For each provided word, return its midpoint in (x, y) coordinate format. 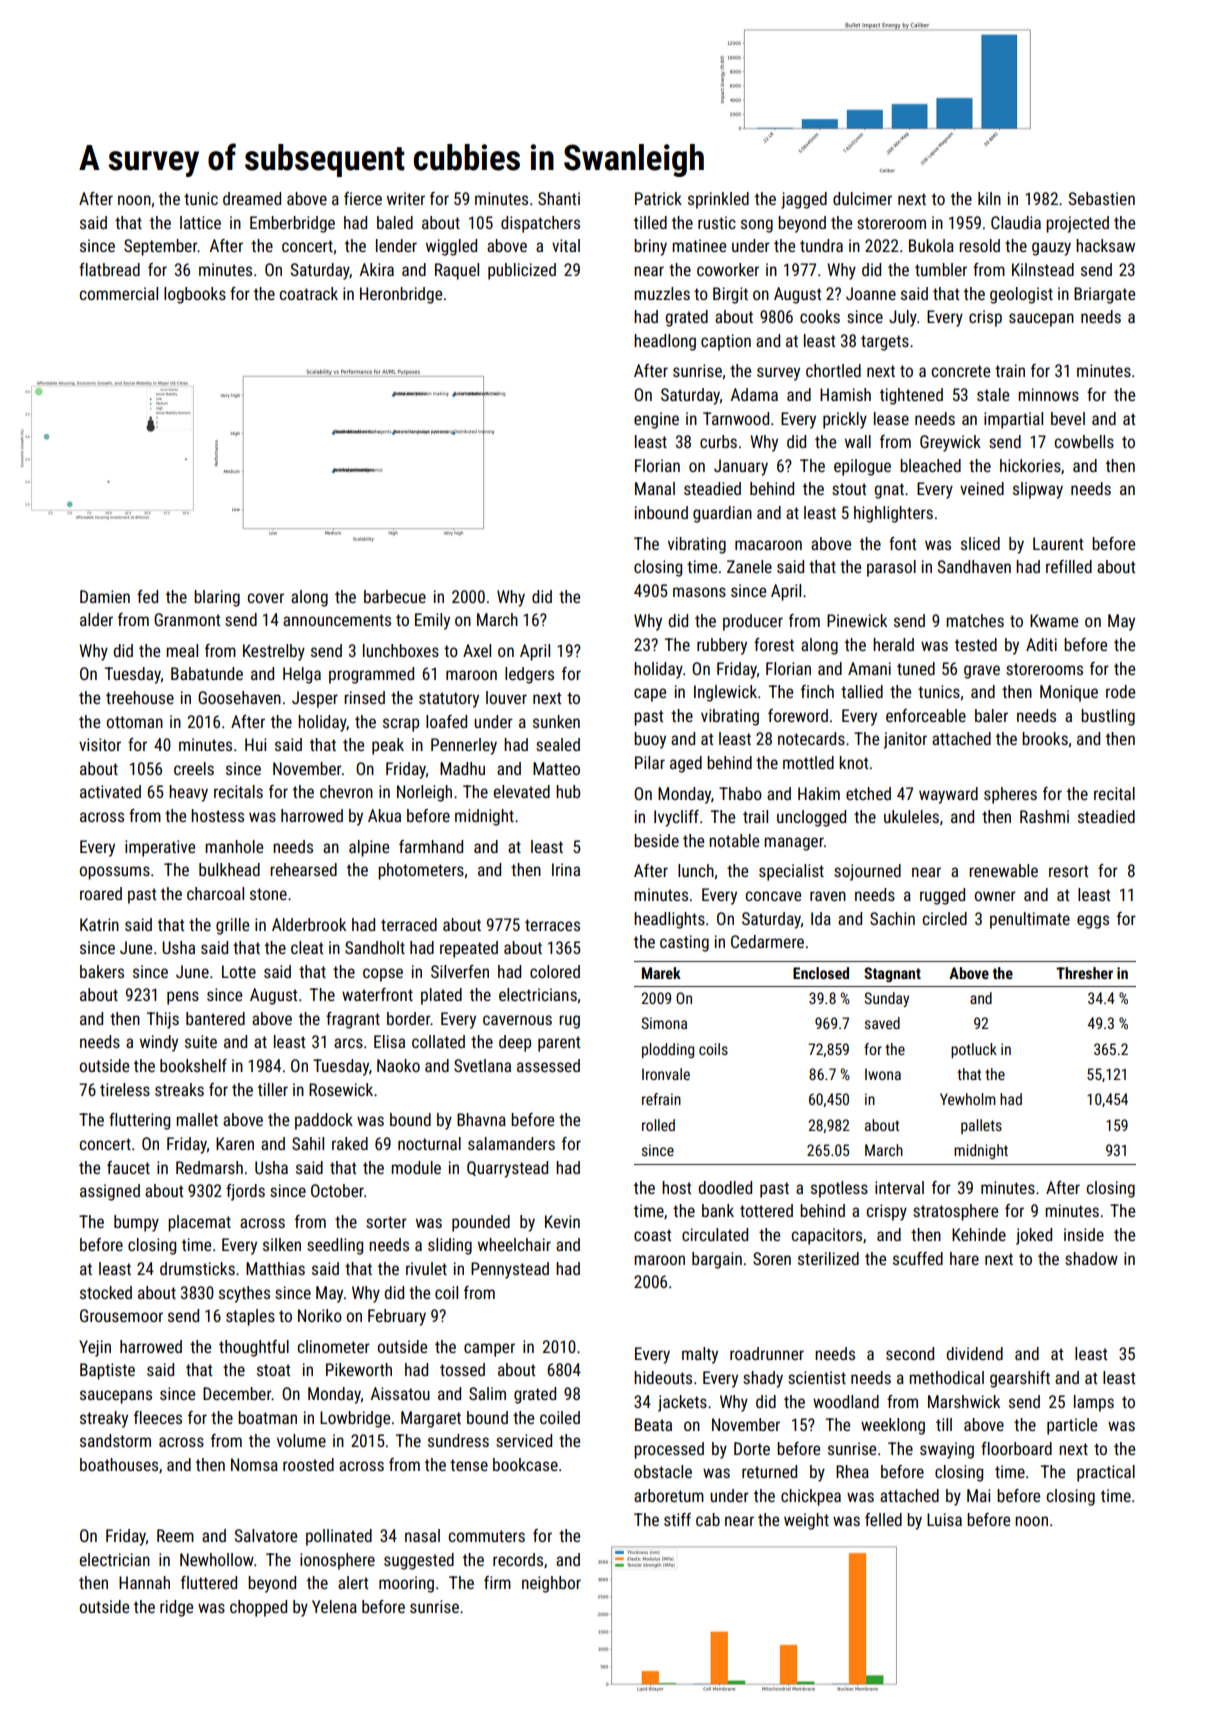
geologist (1021, 295)
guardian (722, 514)
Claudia (1016, 222)
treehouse (140, 697)
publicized (522, 271)
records (518, 1559)
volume (301, 1440)
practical (1106, 1473)
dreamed (252, 198)
